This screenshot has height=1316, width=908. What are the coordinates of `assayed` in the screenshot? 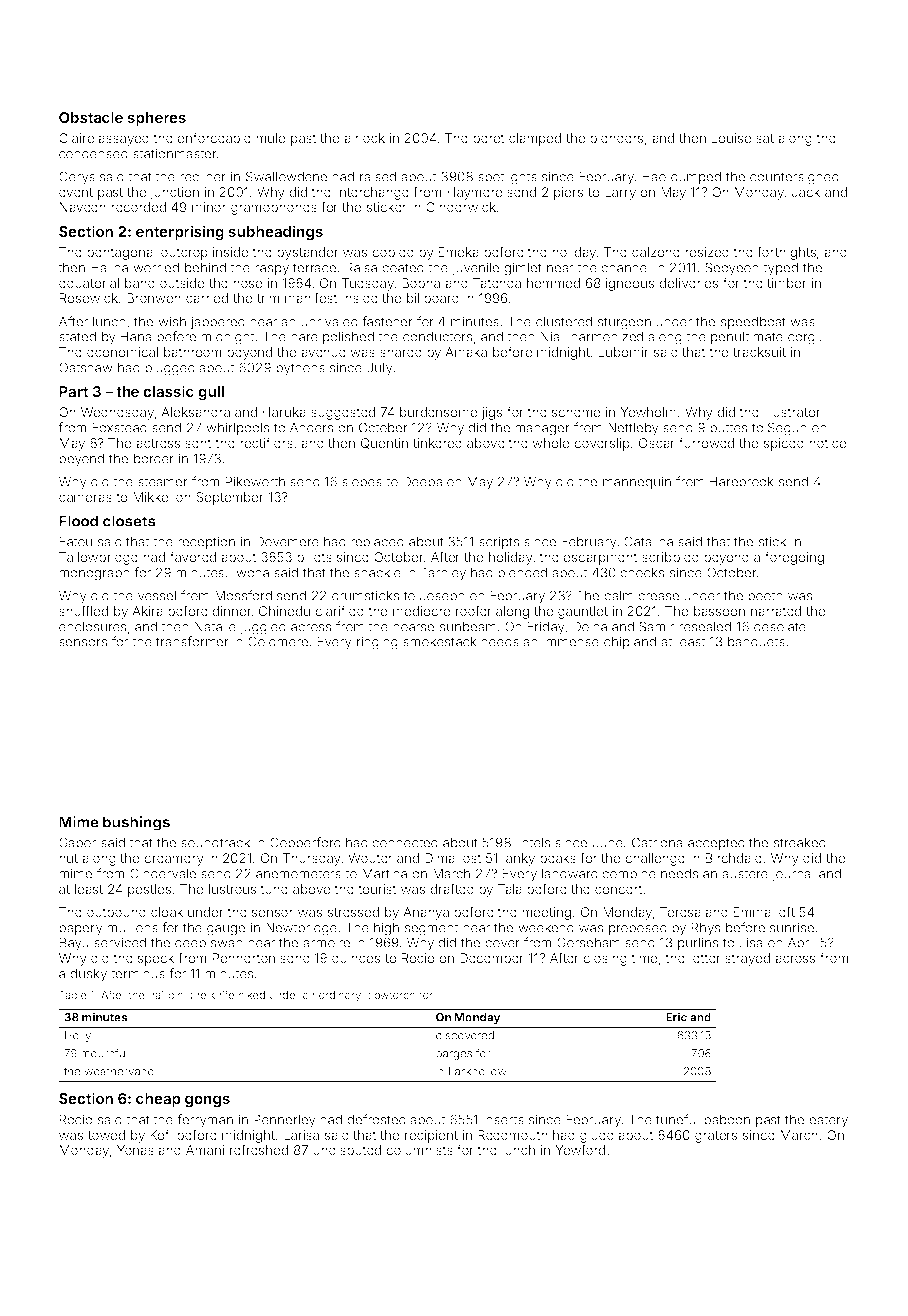 It's located at (123, 139).
